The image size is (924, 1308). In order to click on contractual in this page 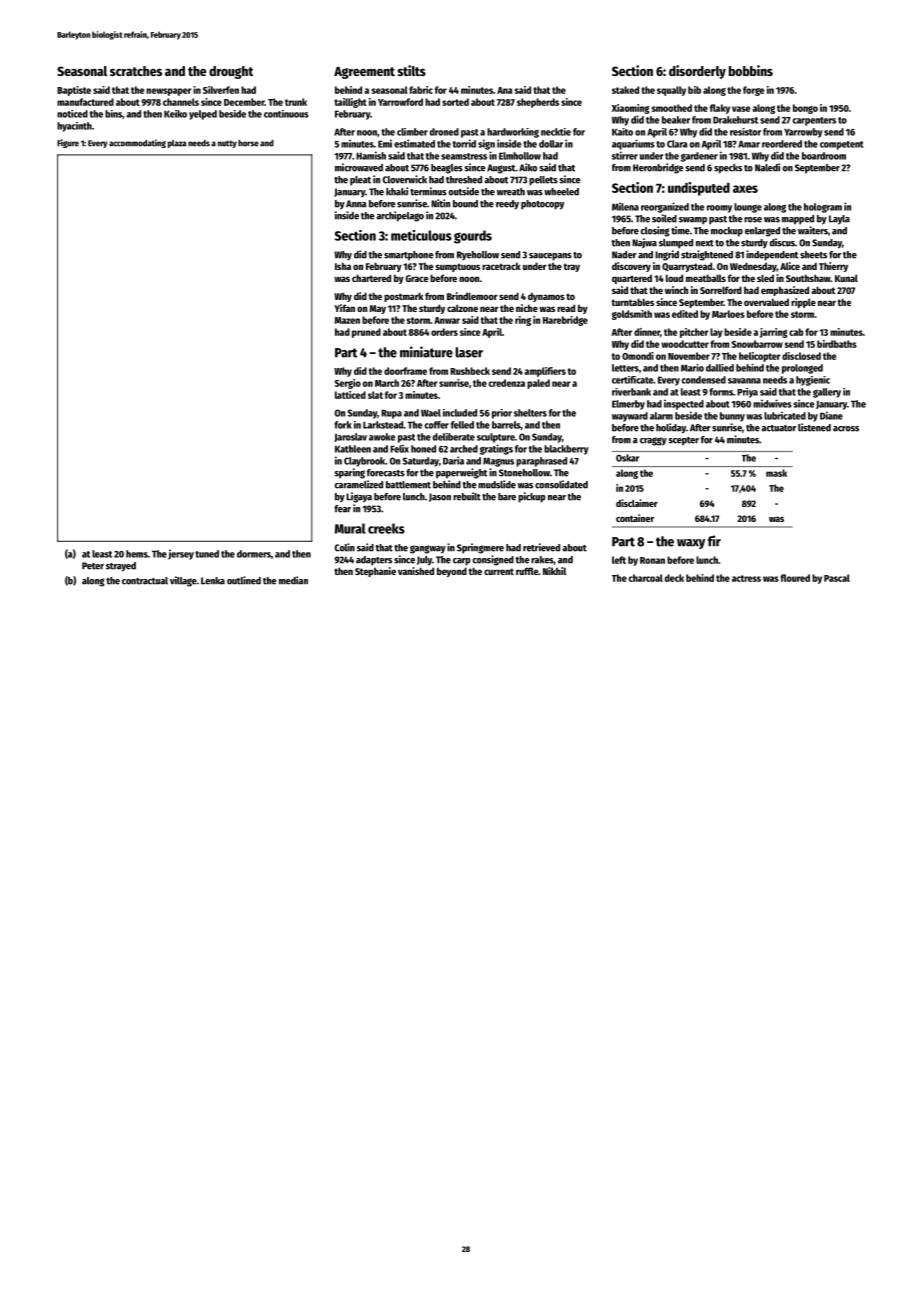, I will do `click(145, 581)`.
